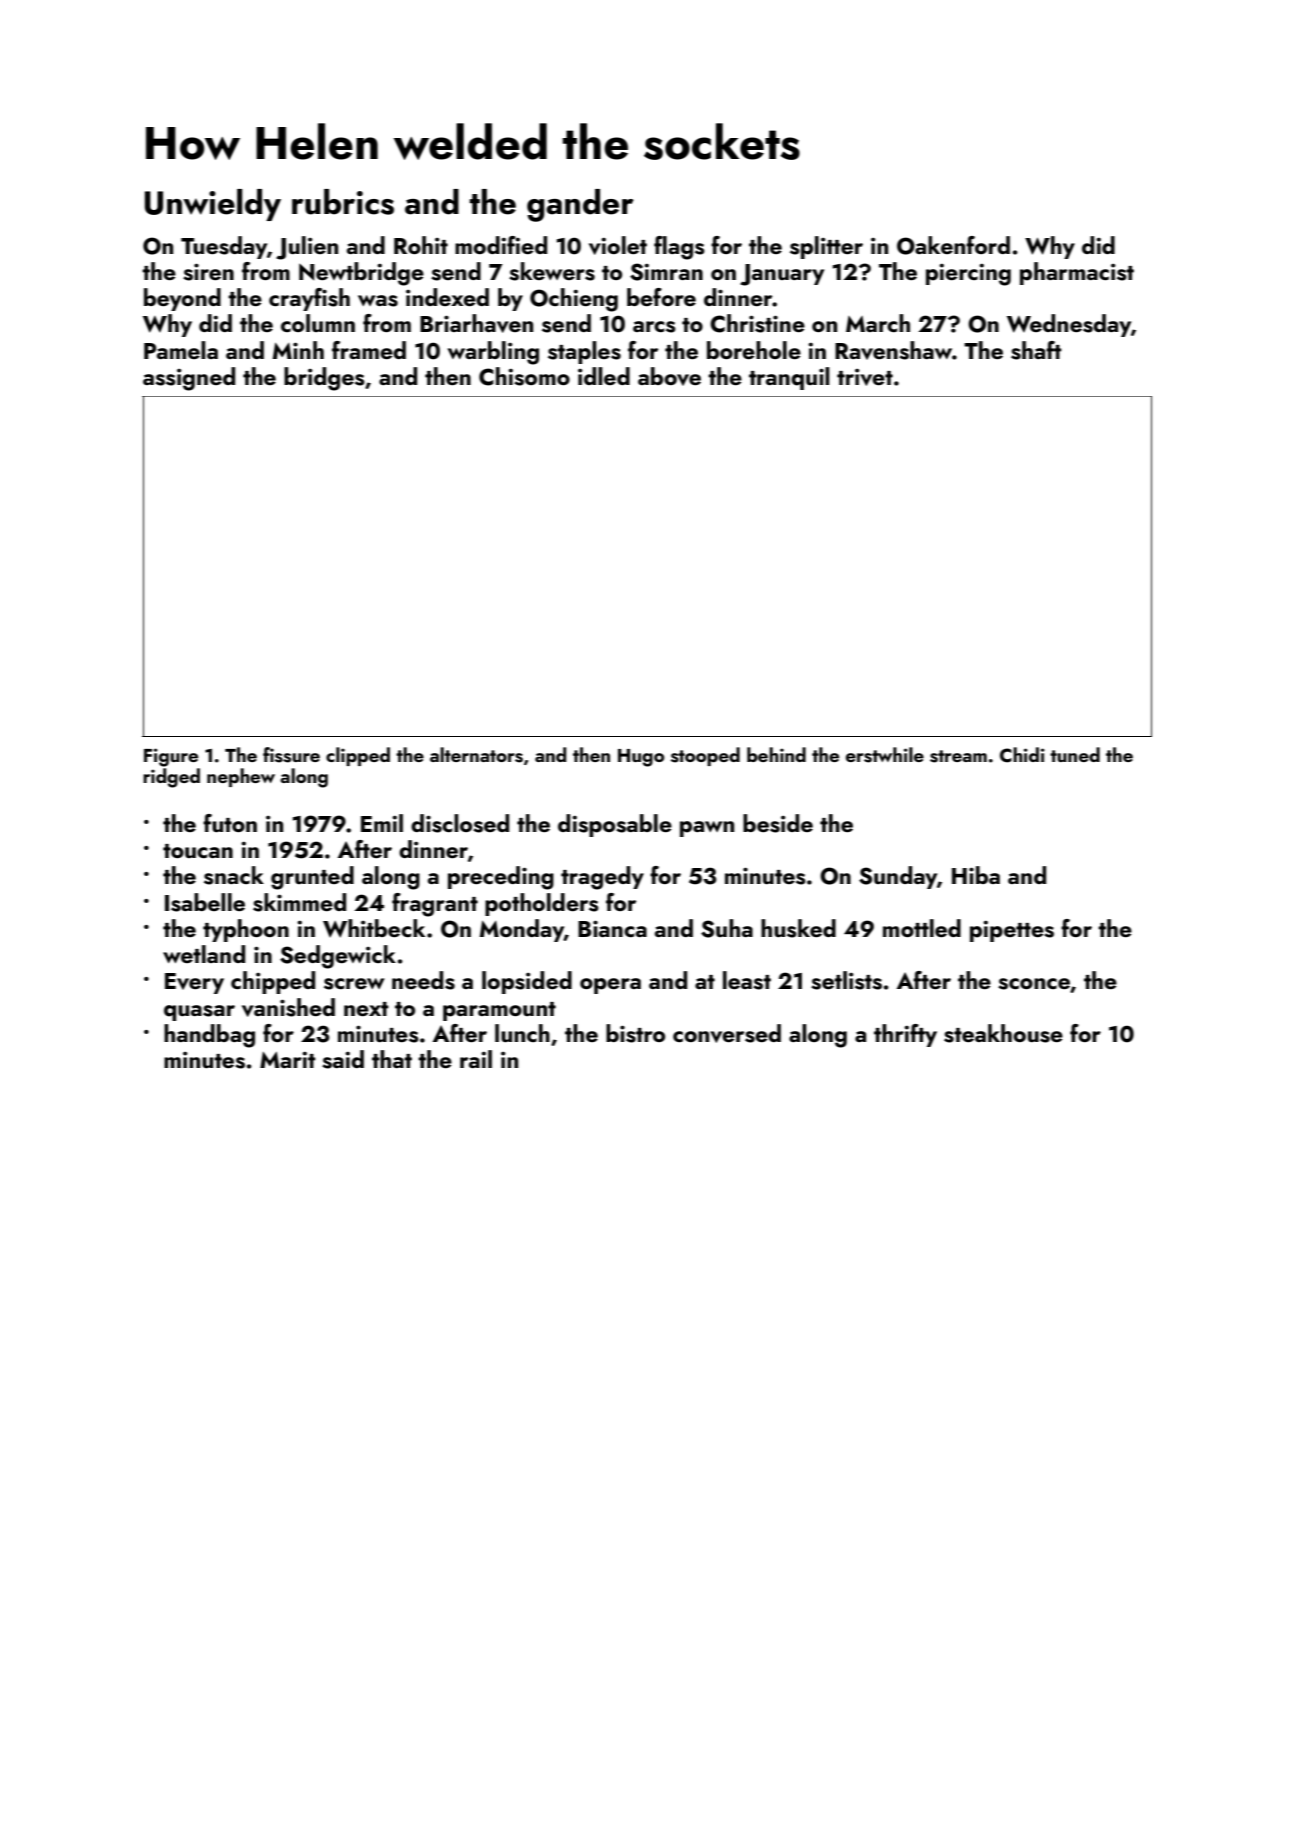  I want to click on warbling, so click(493, 353).
